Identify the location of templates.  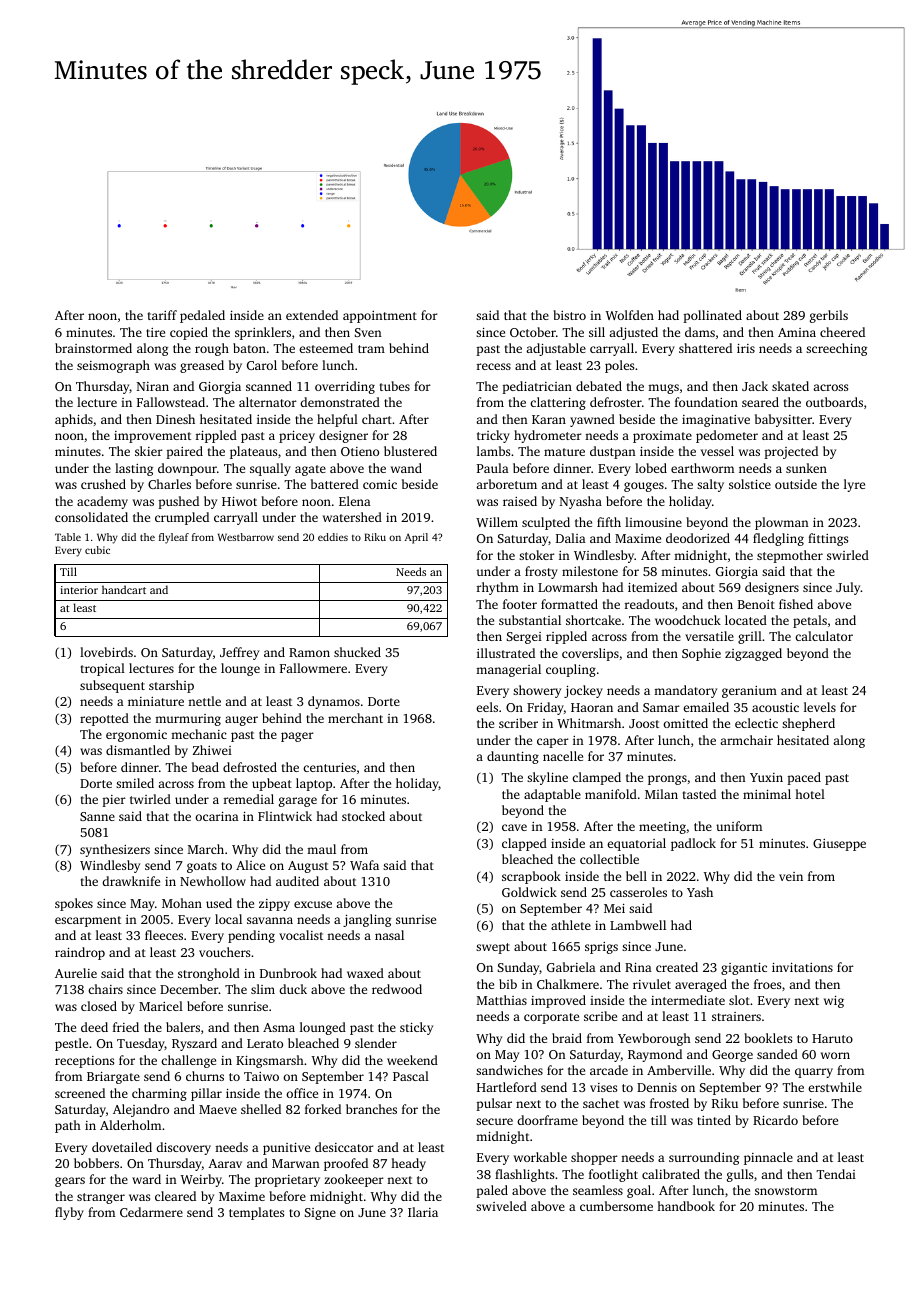
(256, 1213).
